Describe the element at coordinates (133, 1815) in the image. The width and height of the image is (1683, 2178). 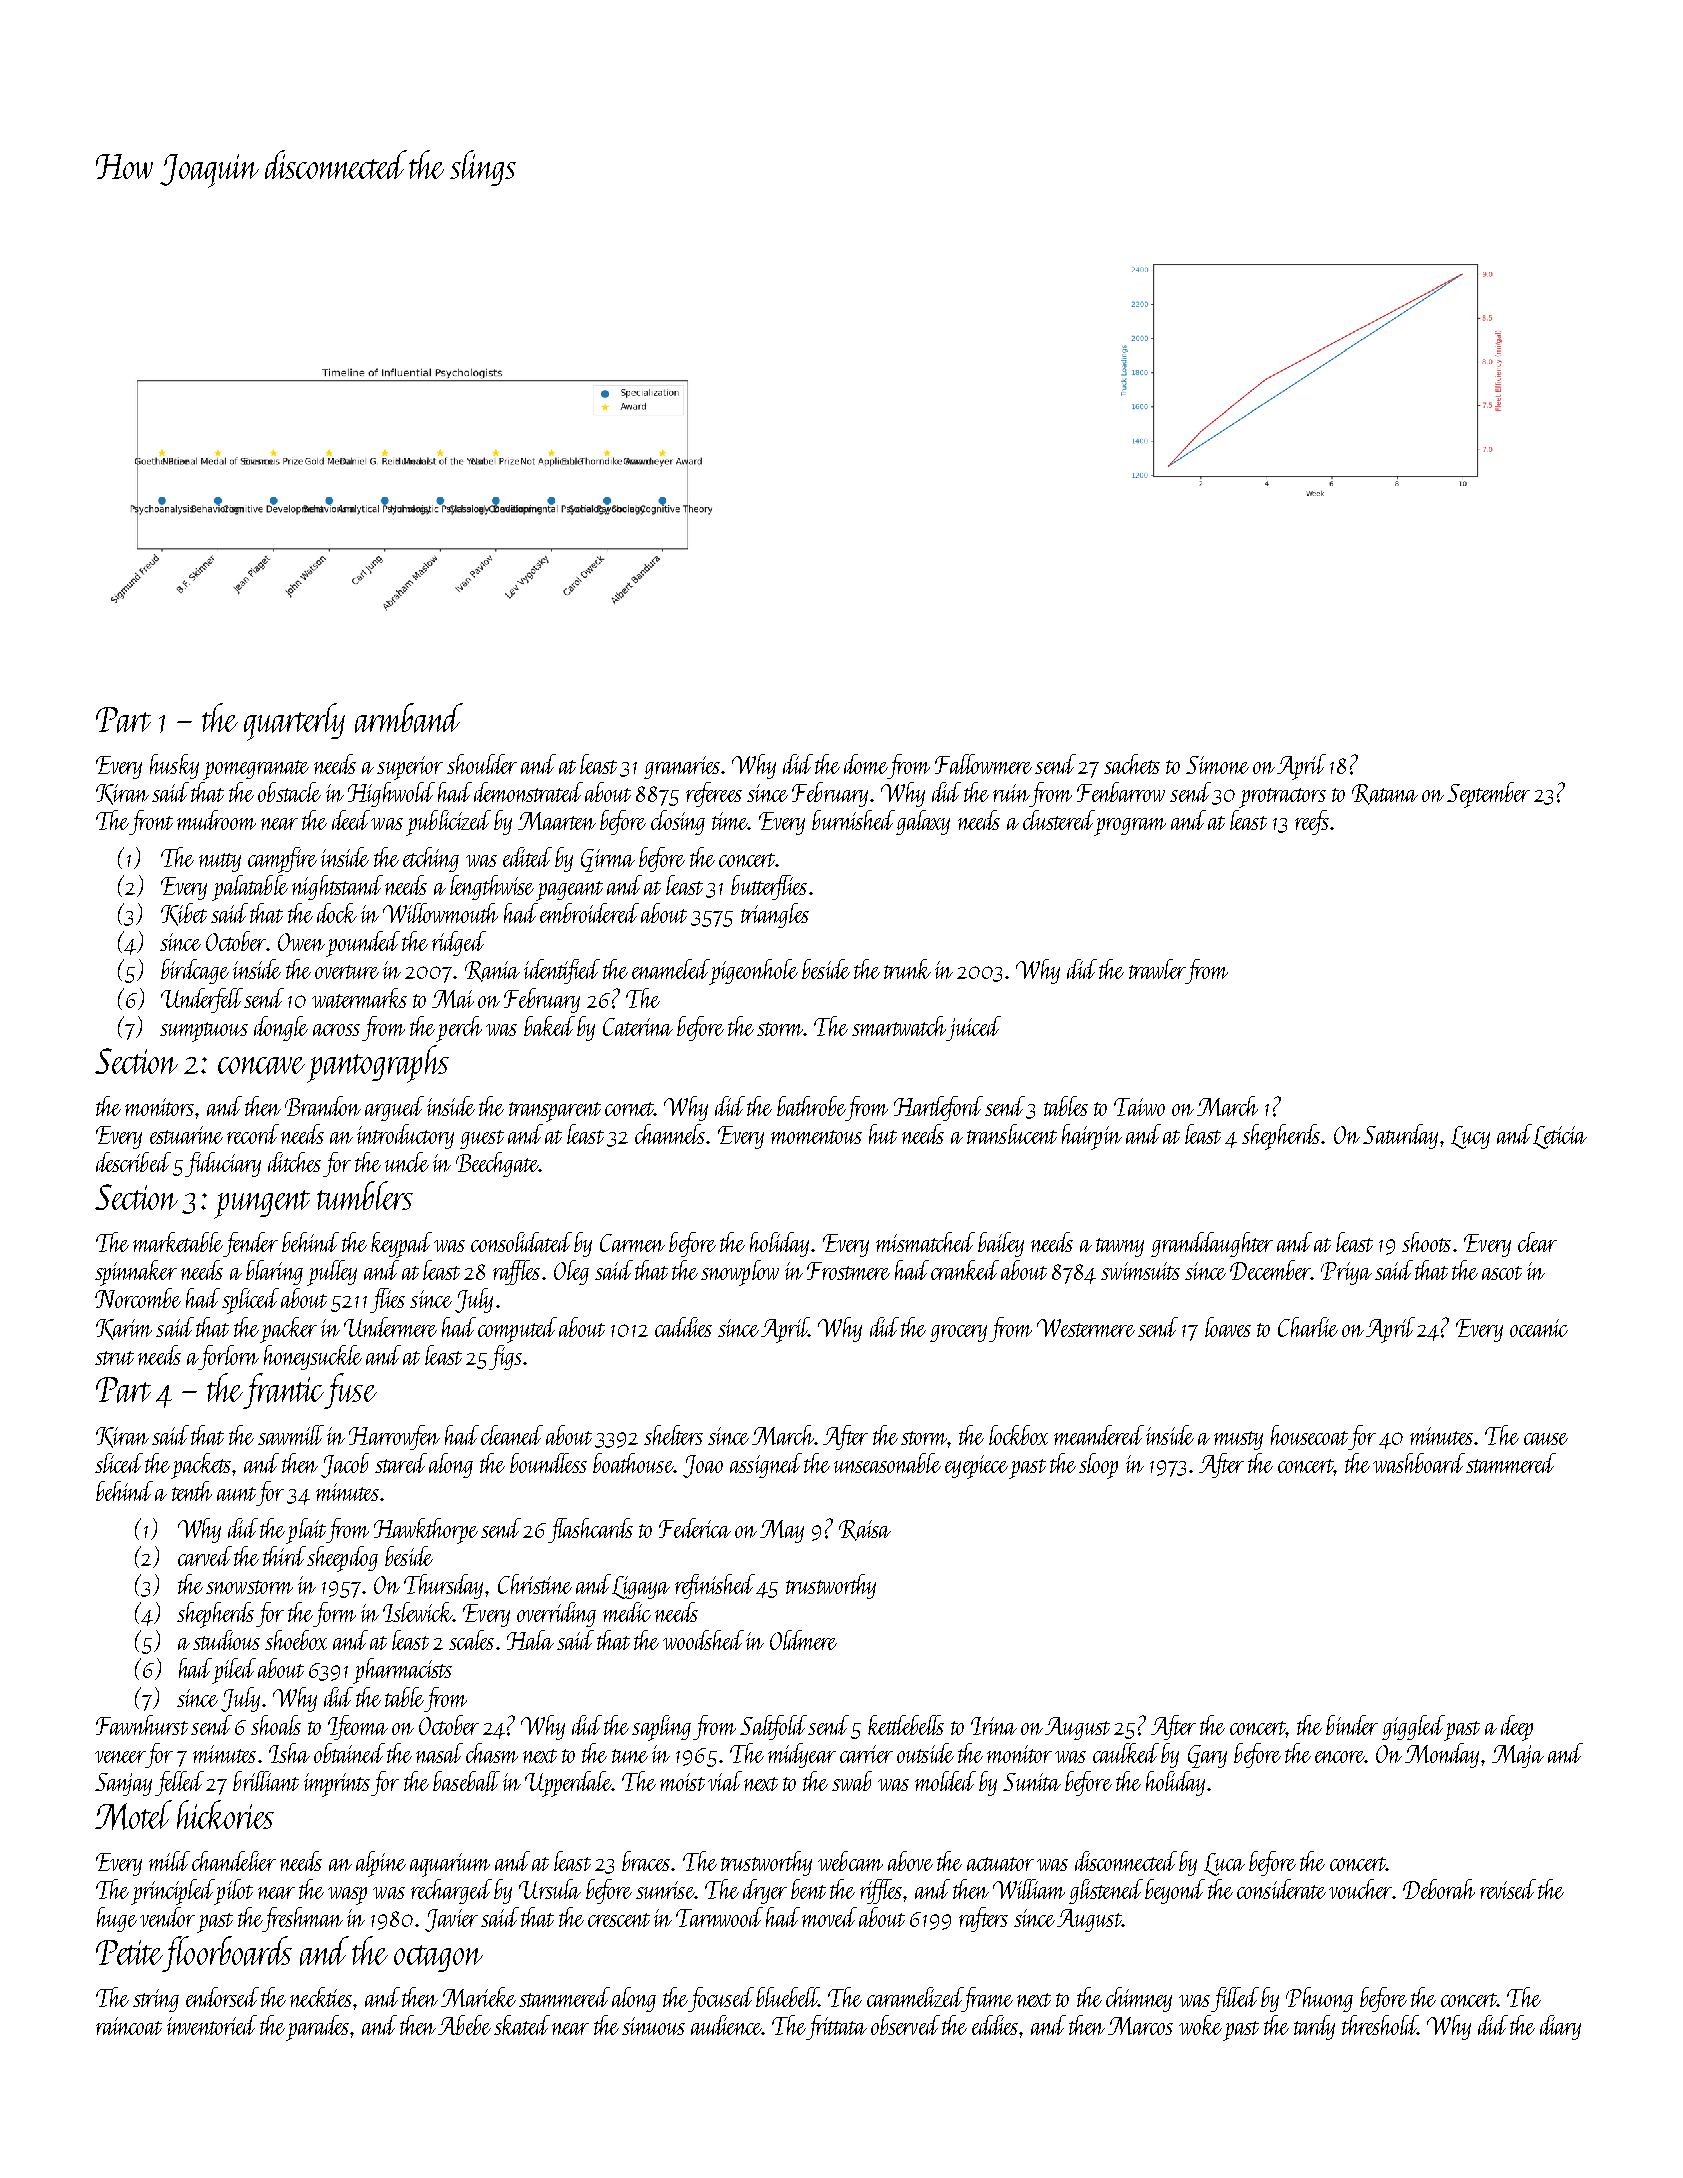
I see `Motel` at that location.
